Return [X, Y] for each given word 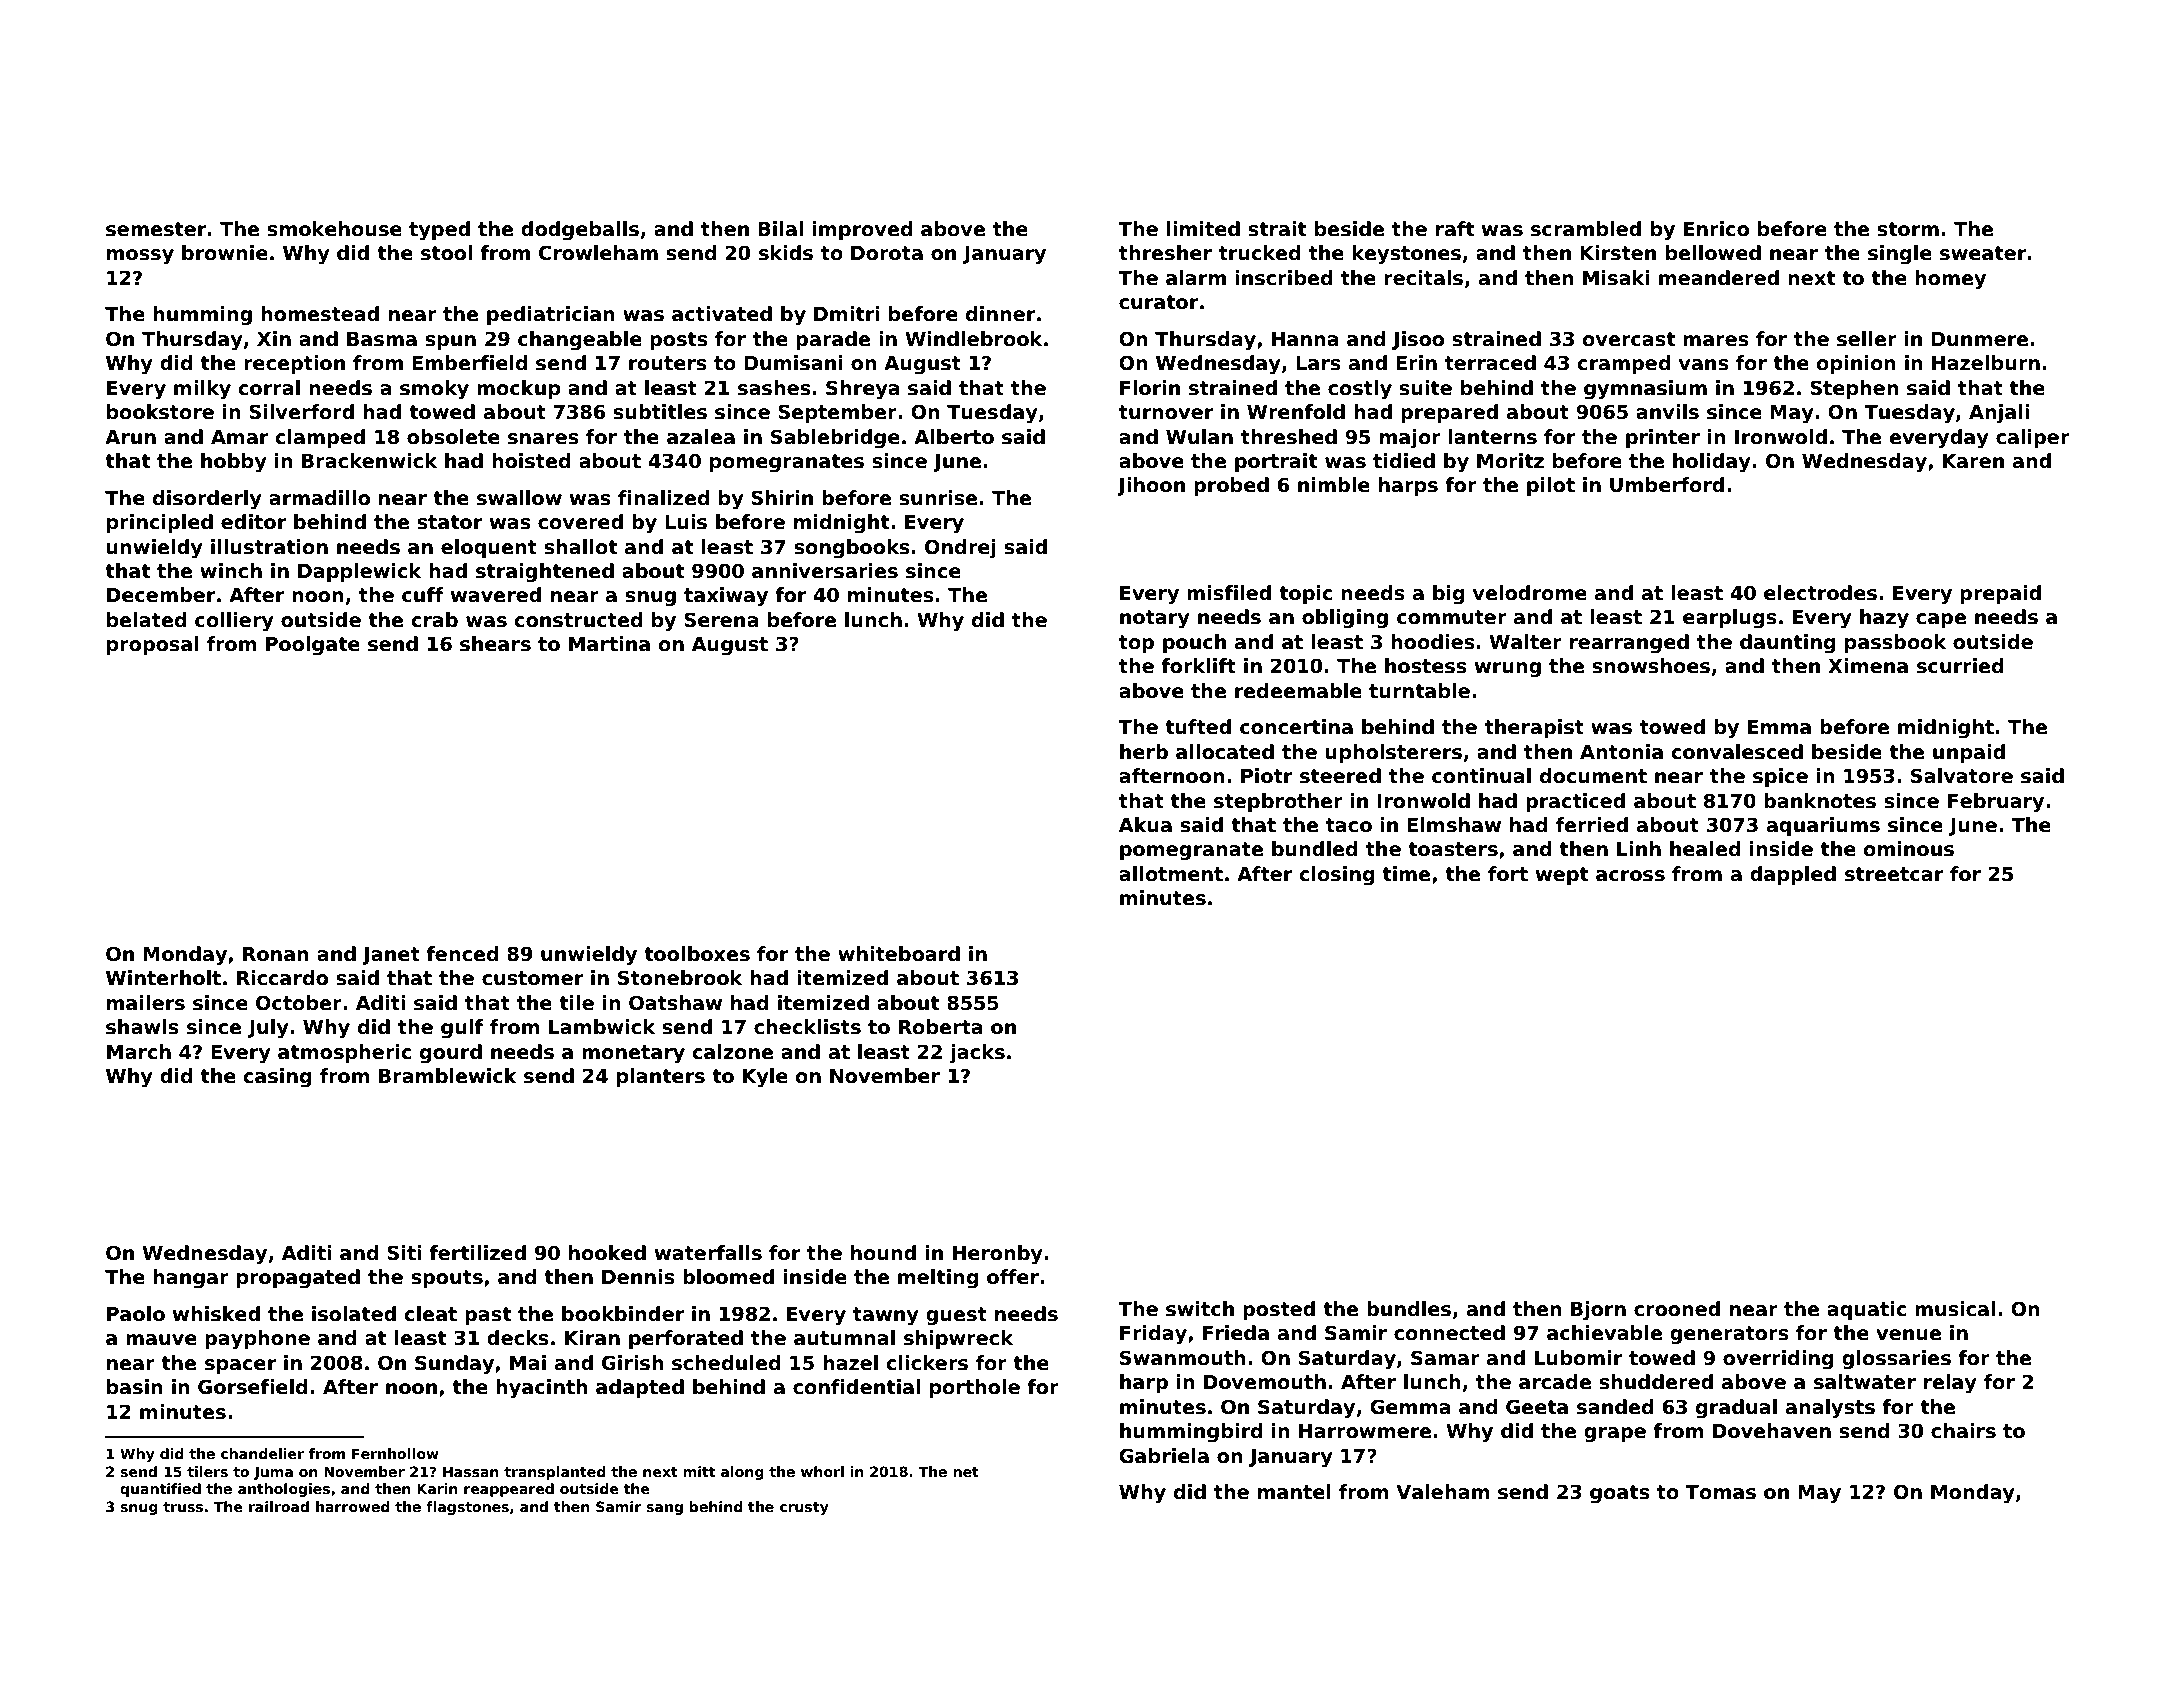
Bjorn [1598, 1310]
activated [722, 314]
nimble [1334, 485]
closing [1337, 875]
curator [1158, 302]
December [161, 595]
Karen [1973, 461]
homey [1950, 279]
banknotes [1820, 801]
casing [277, 1077]
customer [532, 978]
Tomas [1720, 1492]
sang [664, 1509]
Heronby [998, 1254]
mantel [1294, 1492]
